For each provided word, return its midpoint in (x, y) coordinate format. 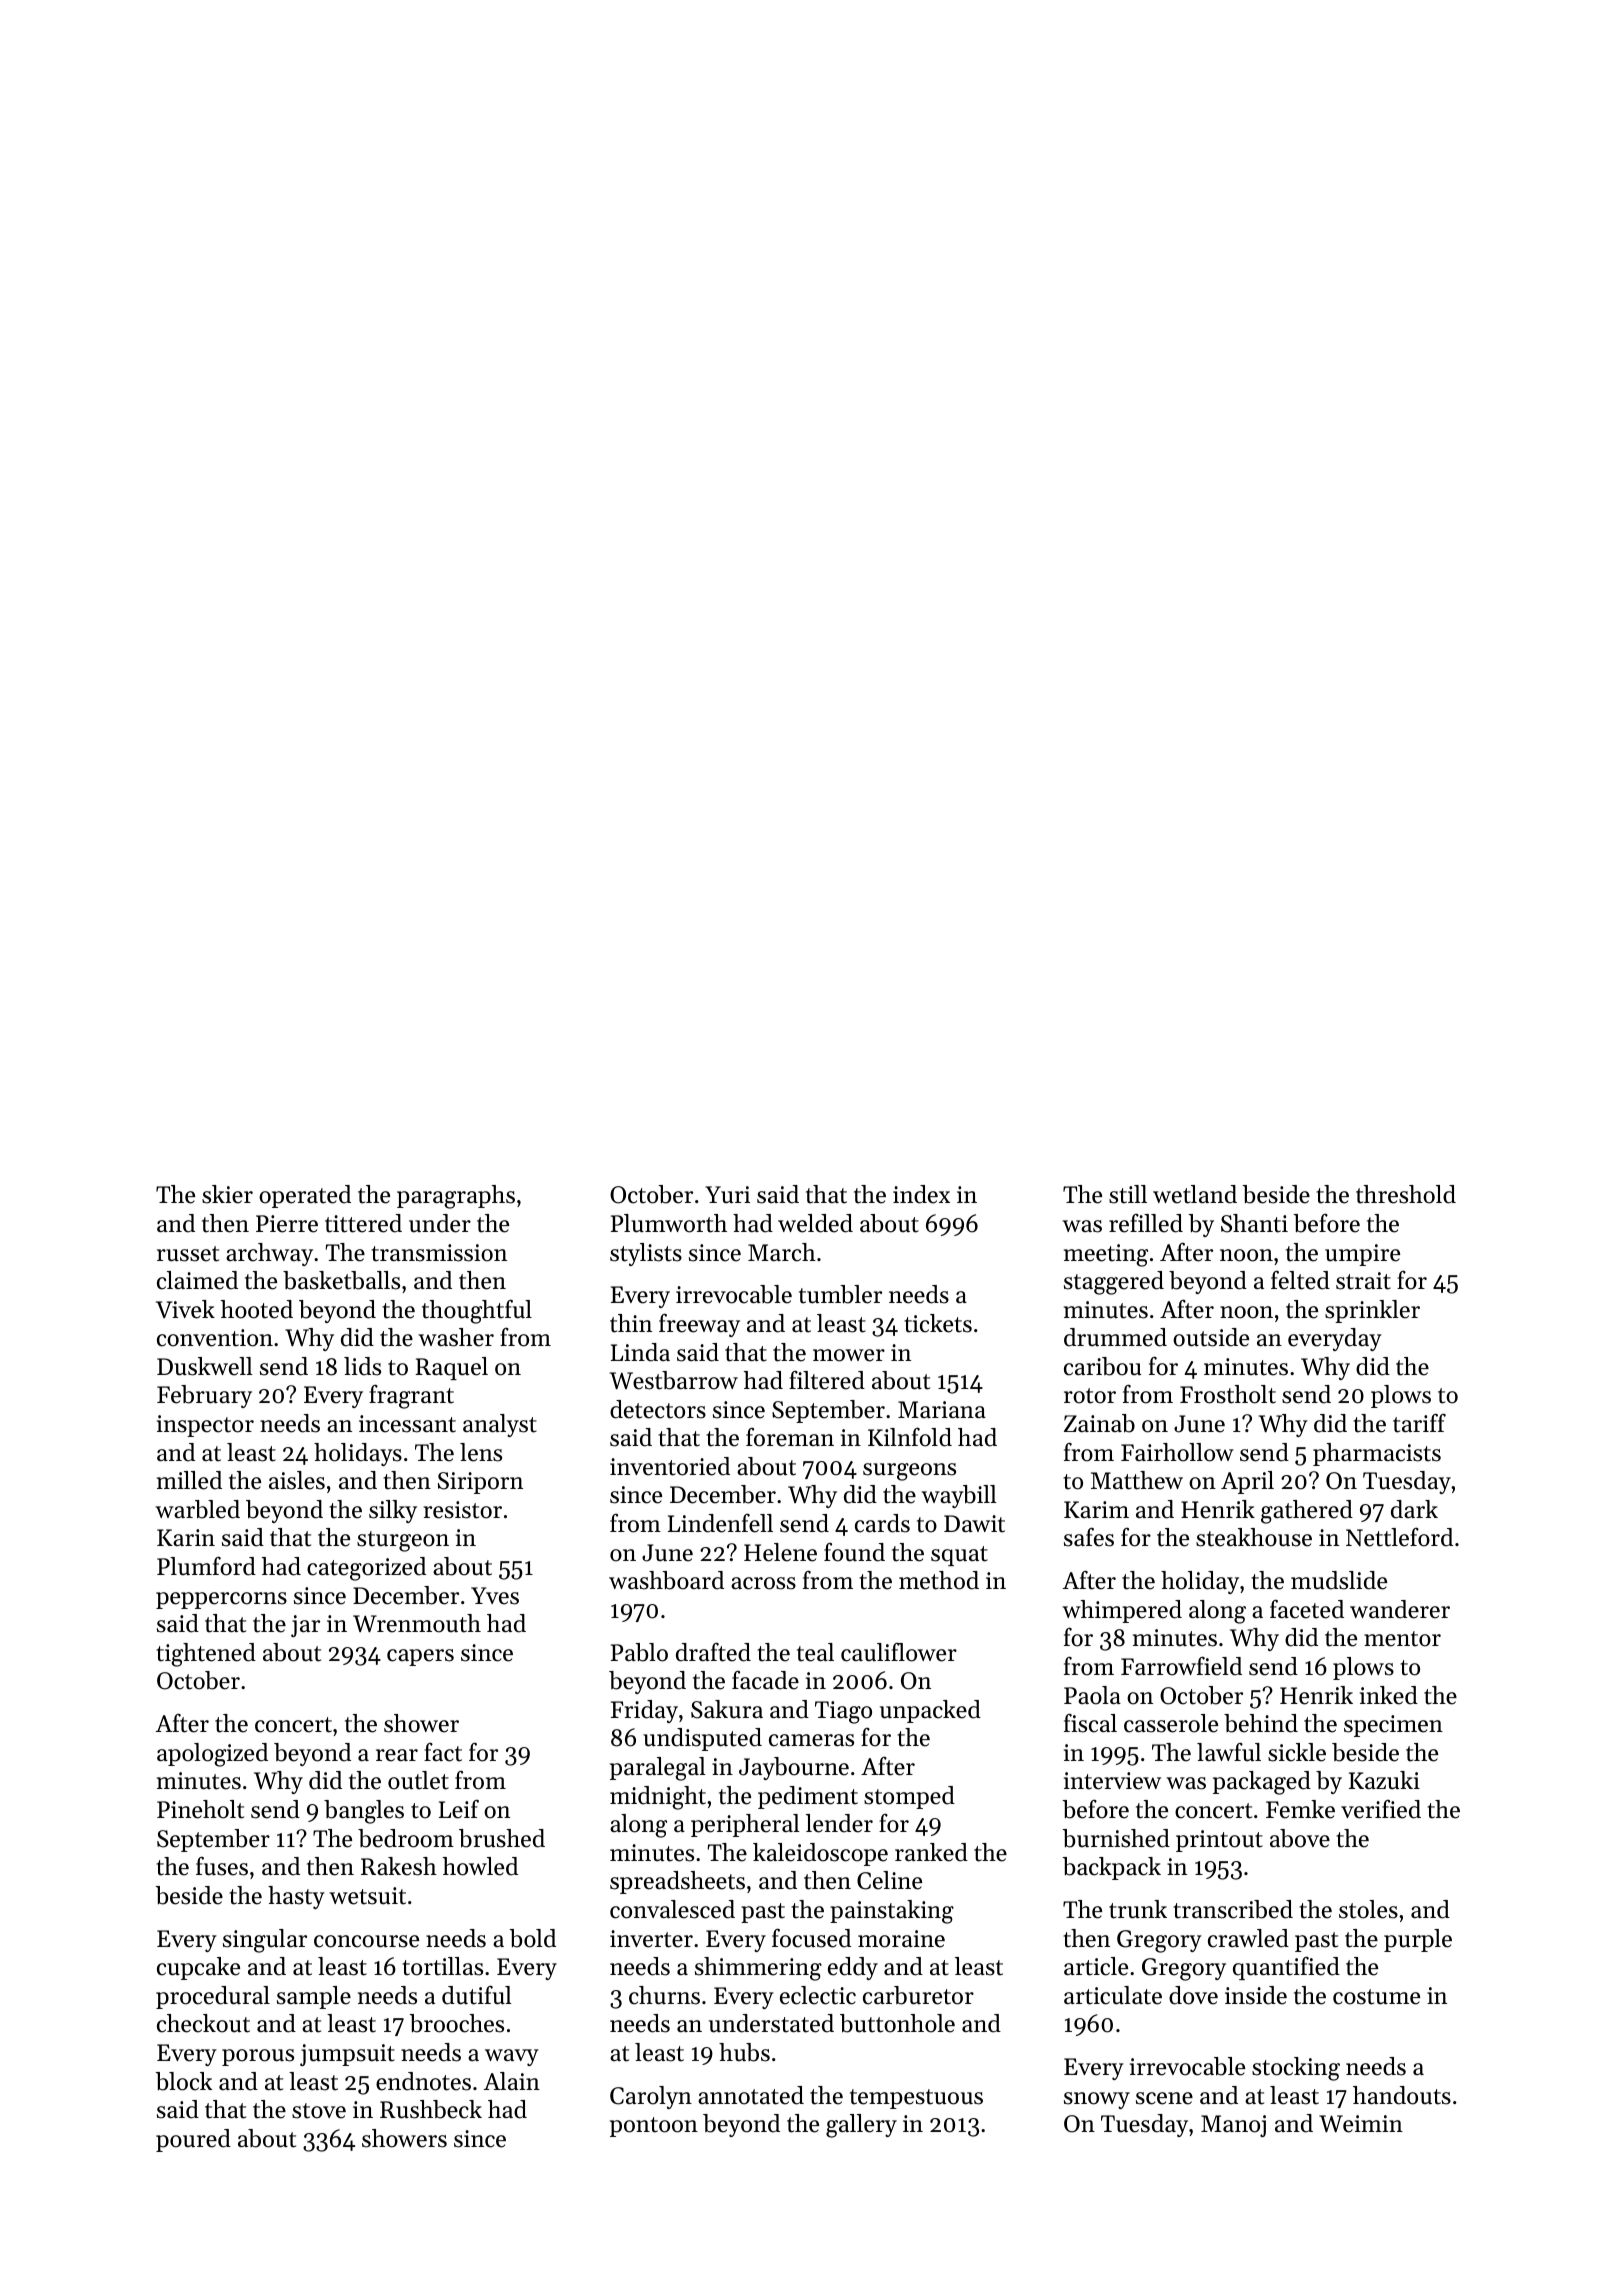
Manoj (1233, 2126)
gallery (861, 2126)
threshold (1406, 1194)
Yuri (727, 1195)
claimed (197, 1280)
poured (193, 2140)
